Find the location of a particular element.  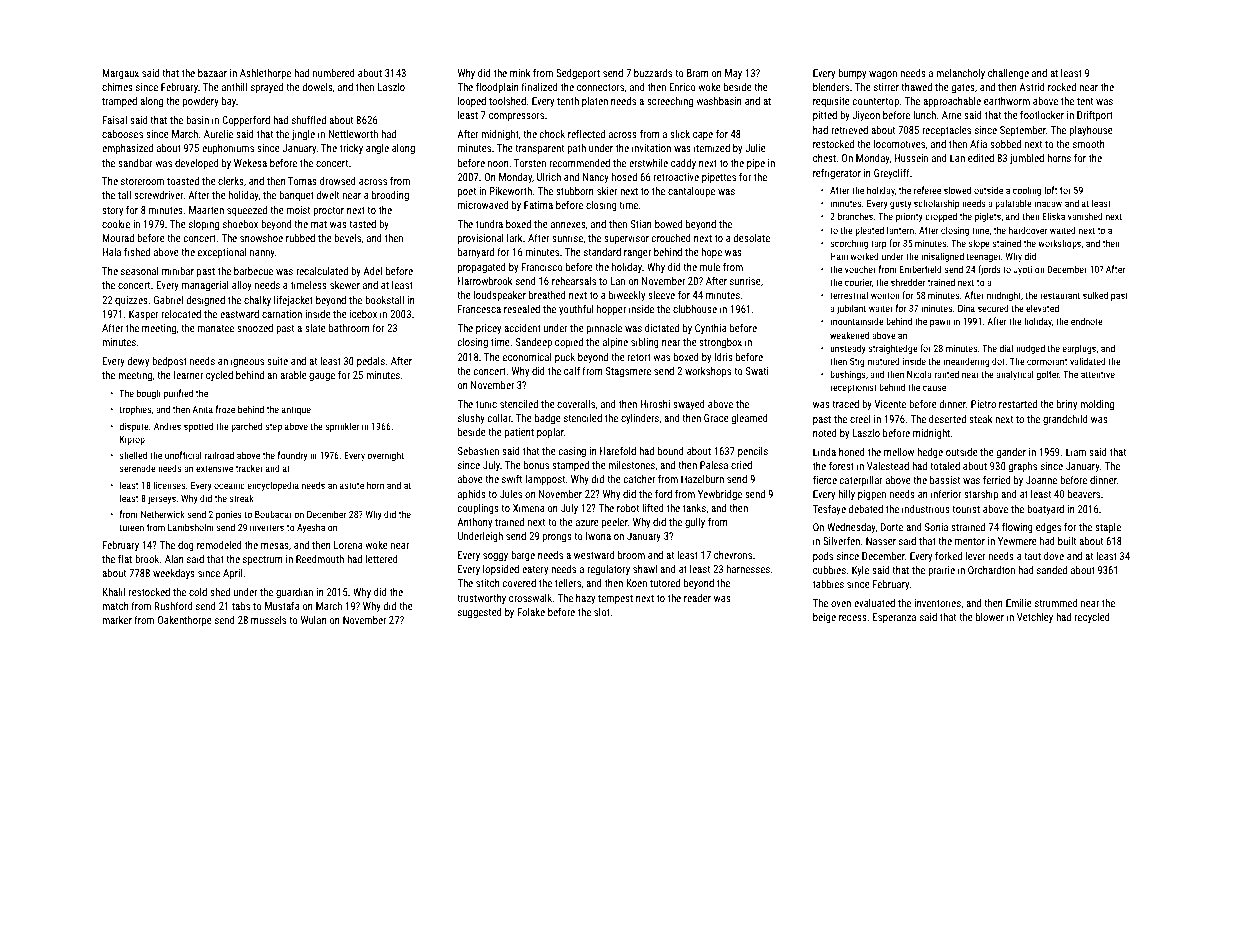

thawed is located at coordinates (916, 87).
